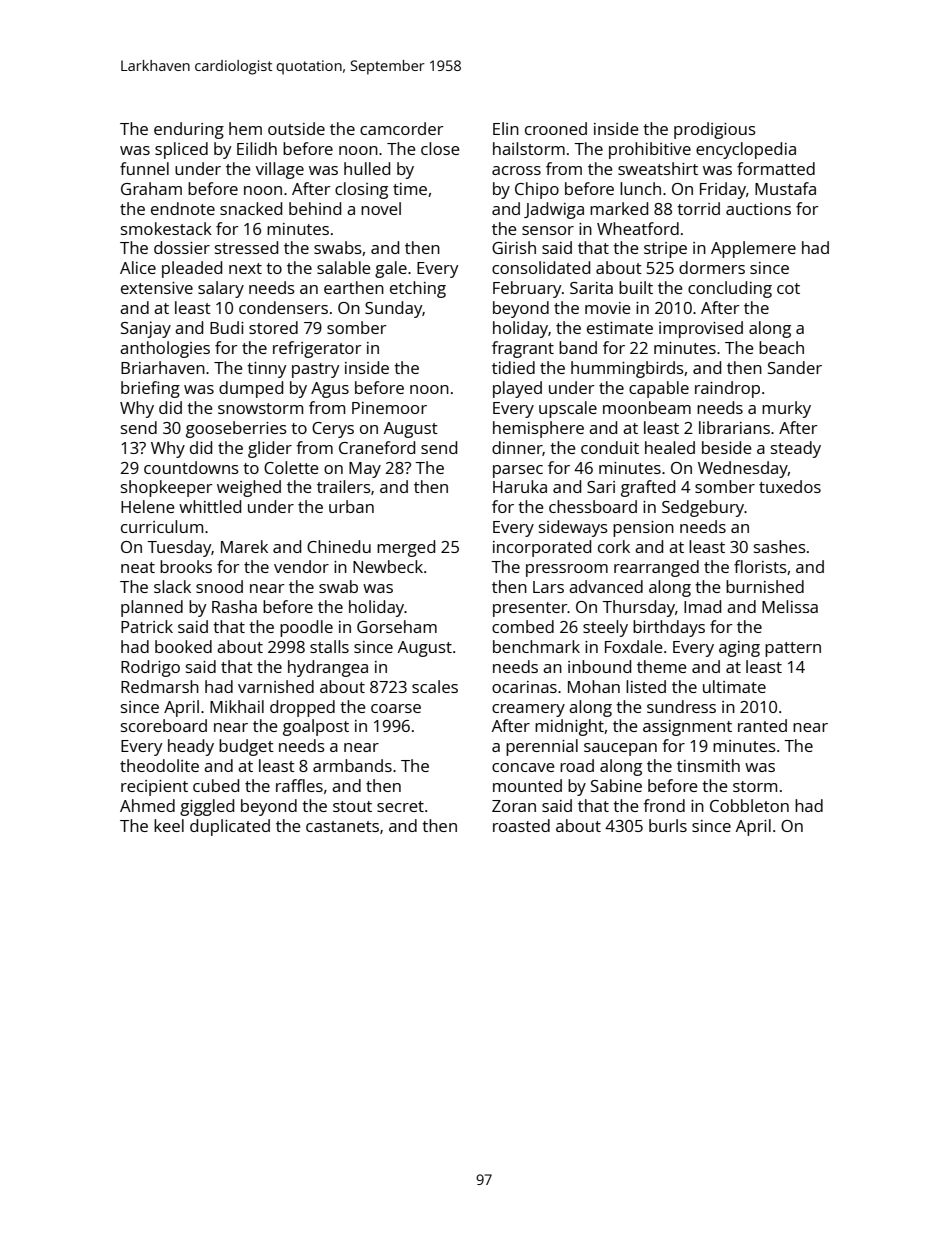 The width and height of the page is (952, 1233). What do you see at coordinates (150, 668) in the page?
I see `Rodrigo` at bounding box center [150, 668].
